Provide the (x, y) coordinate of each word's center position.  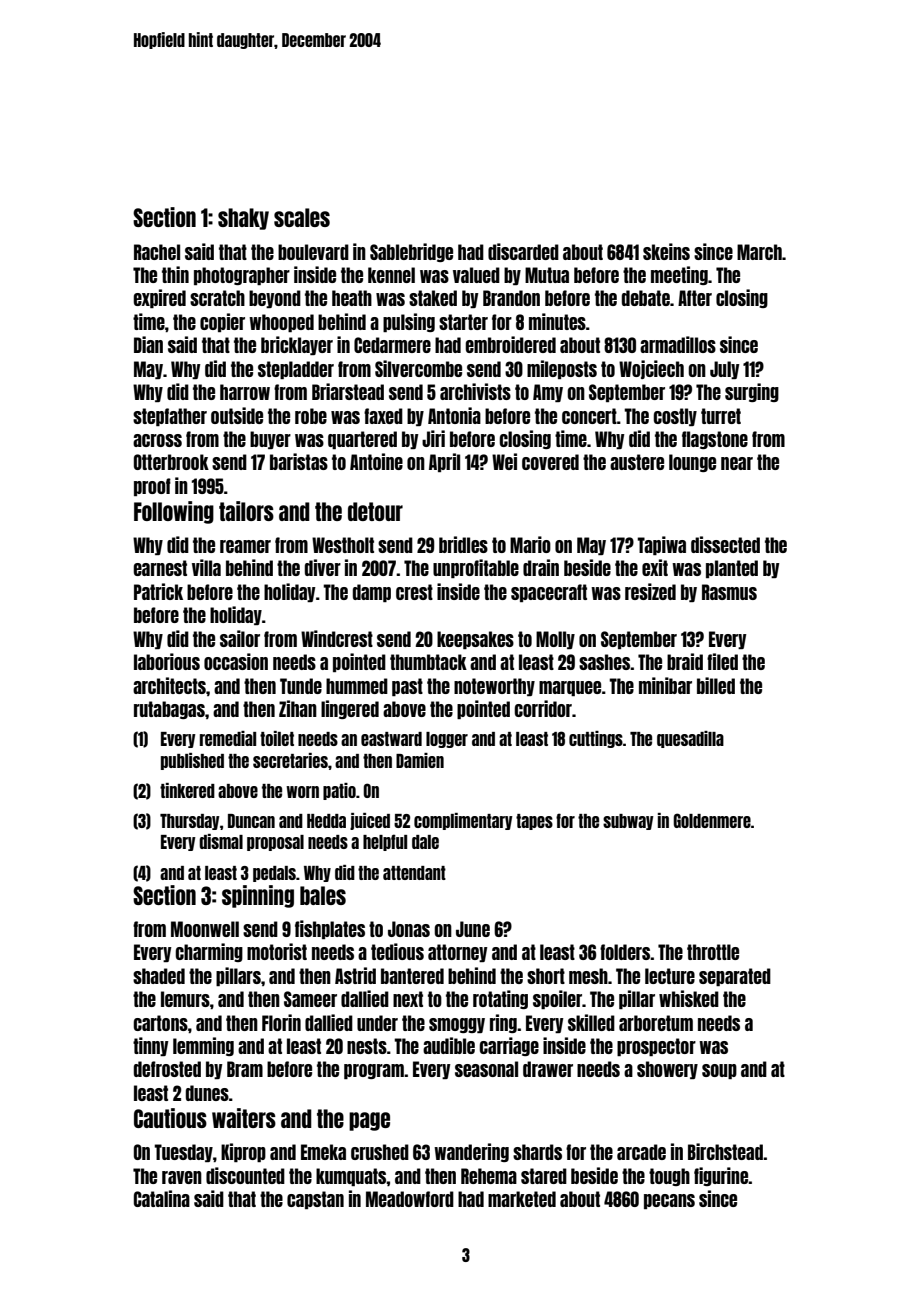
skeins (666, 251)
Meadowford (410, 1199)
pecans (669, 1201)
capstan (315, 1200)
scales (302, 217)
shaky (243, 219)
